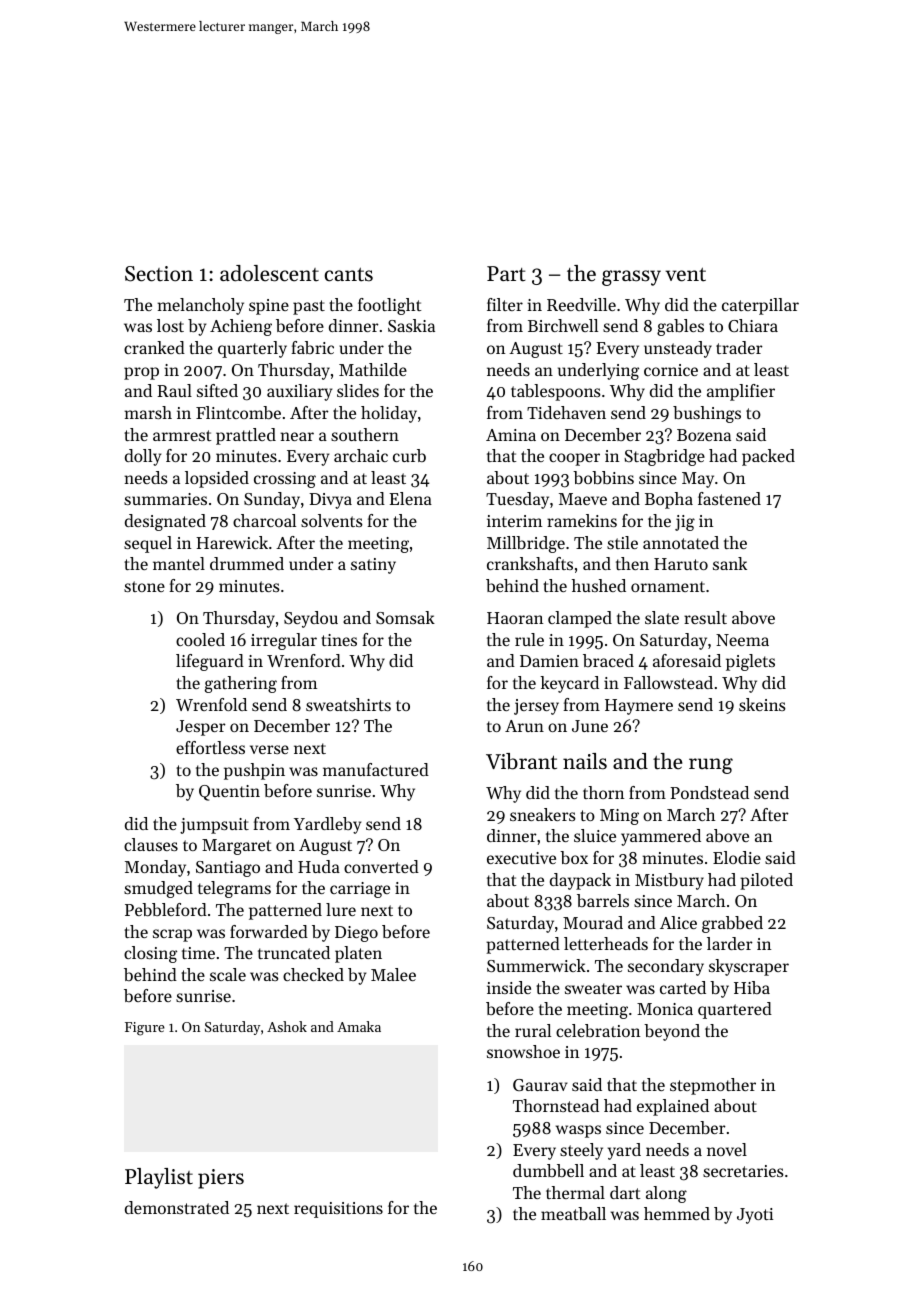  What do you see at coordinates (631, 278) in the screenshot?
I see `grassy` at bounding box center [631, 278].
